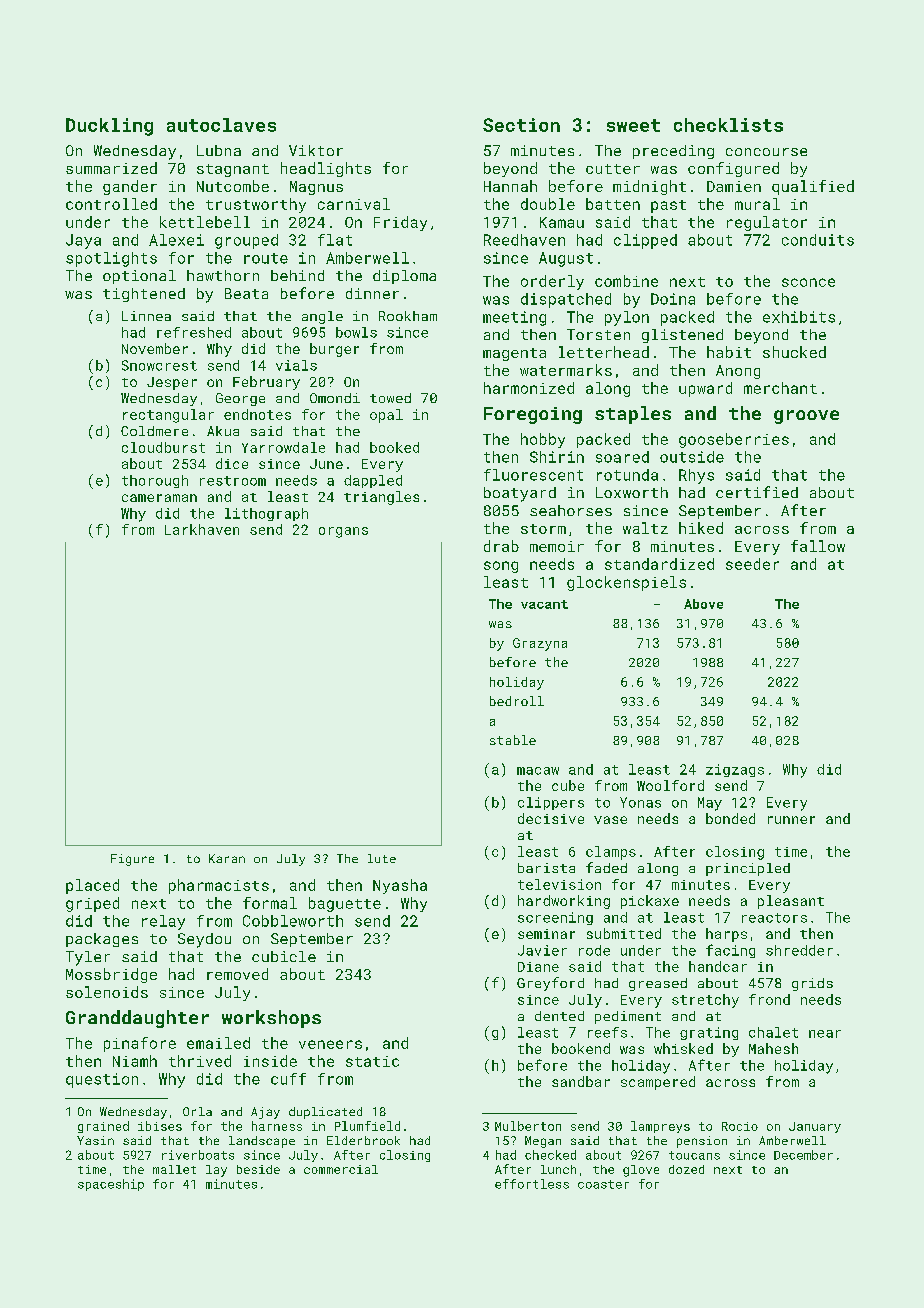 The width and height of the page is (924, 1308). I want to click on checklists, so click(728, 125).
